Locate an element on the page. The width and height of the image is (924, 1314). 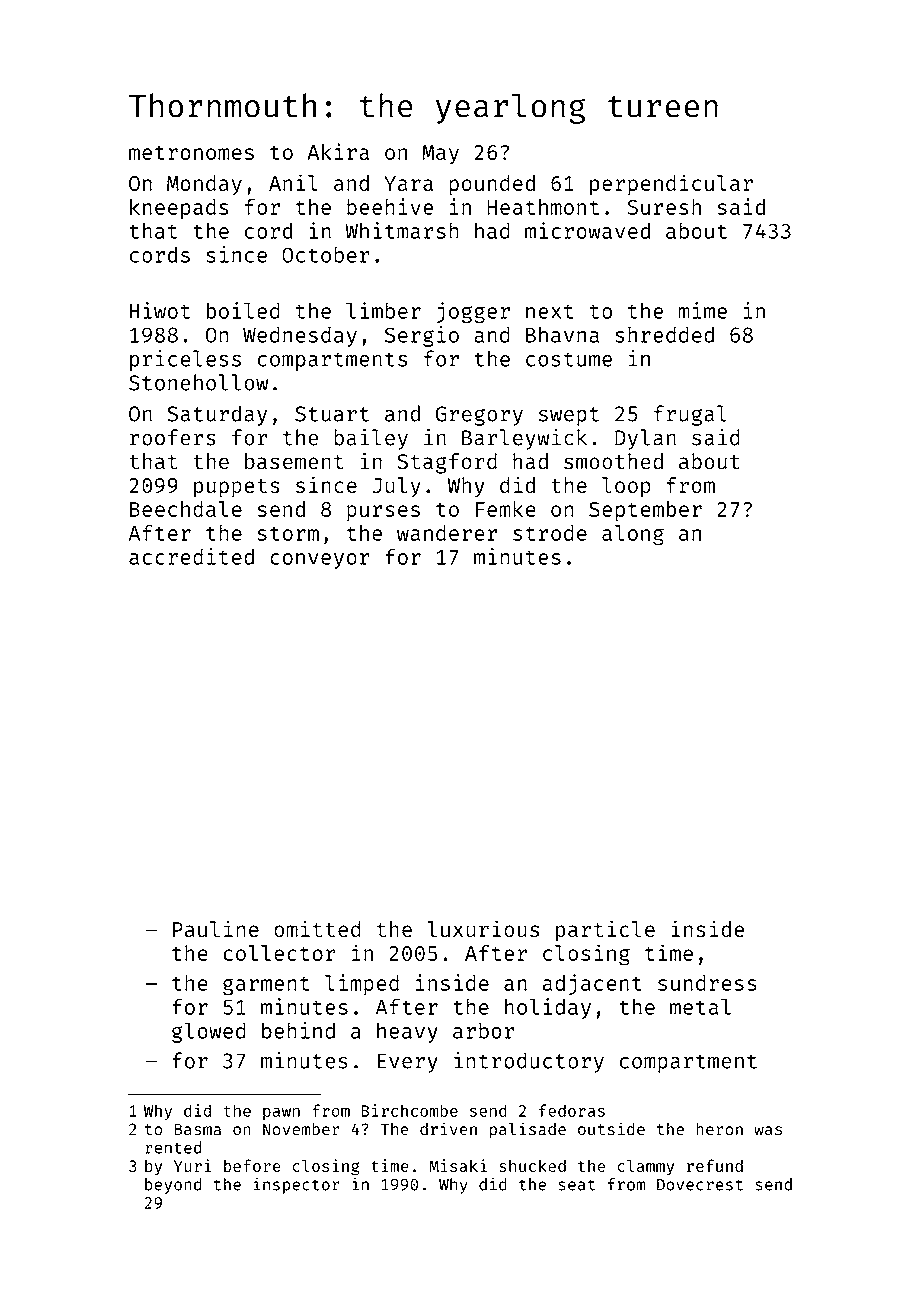
adjacent is located at coordinates (592, 984).
